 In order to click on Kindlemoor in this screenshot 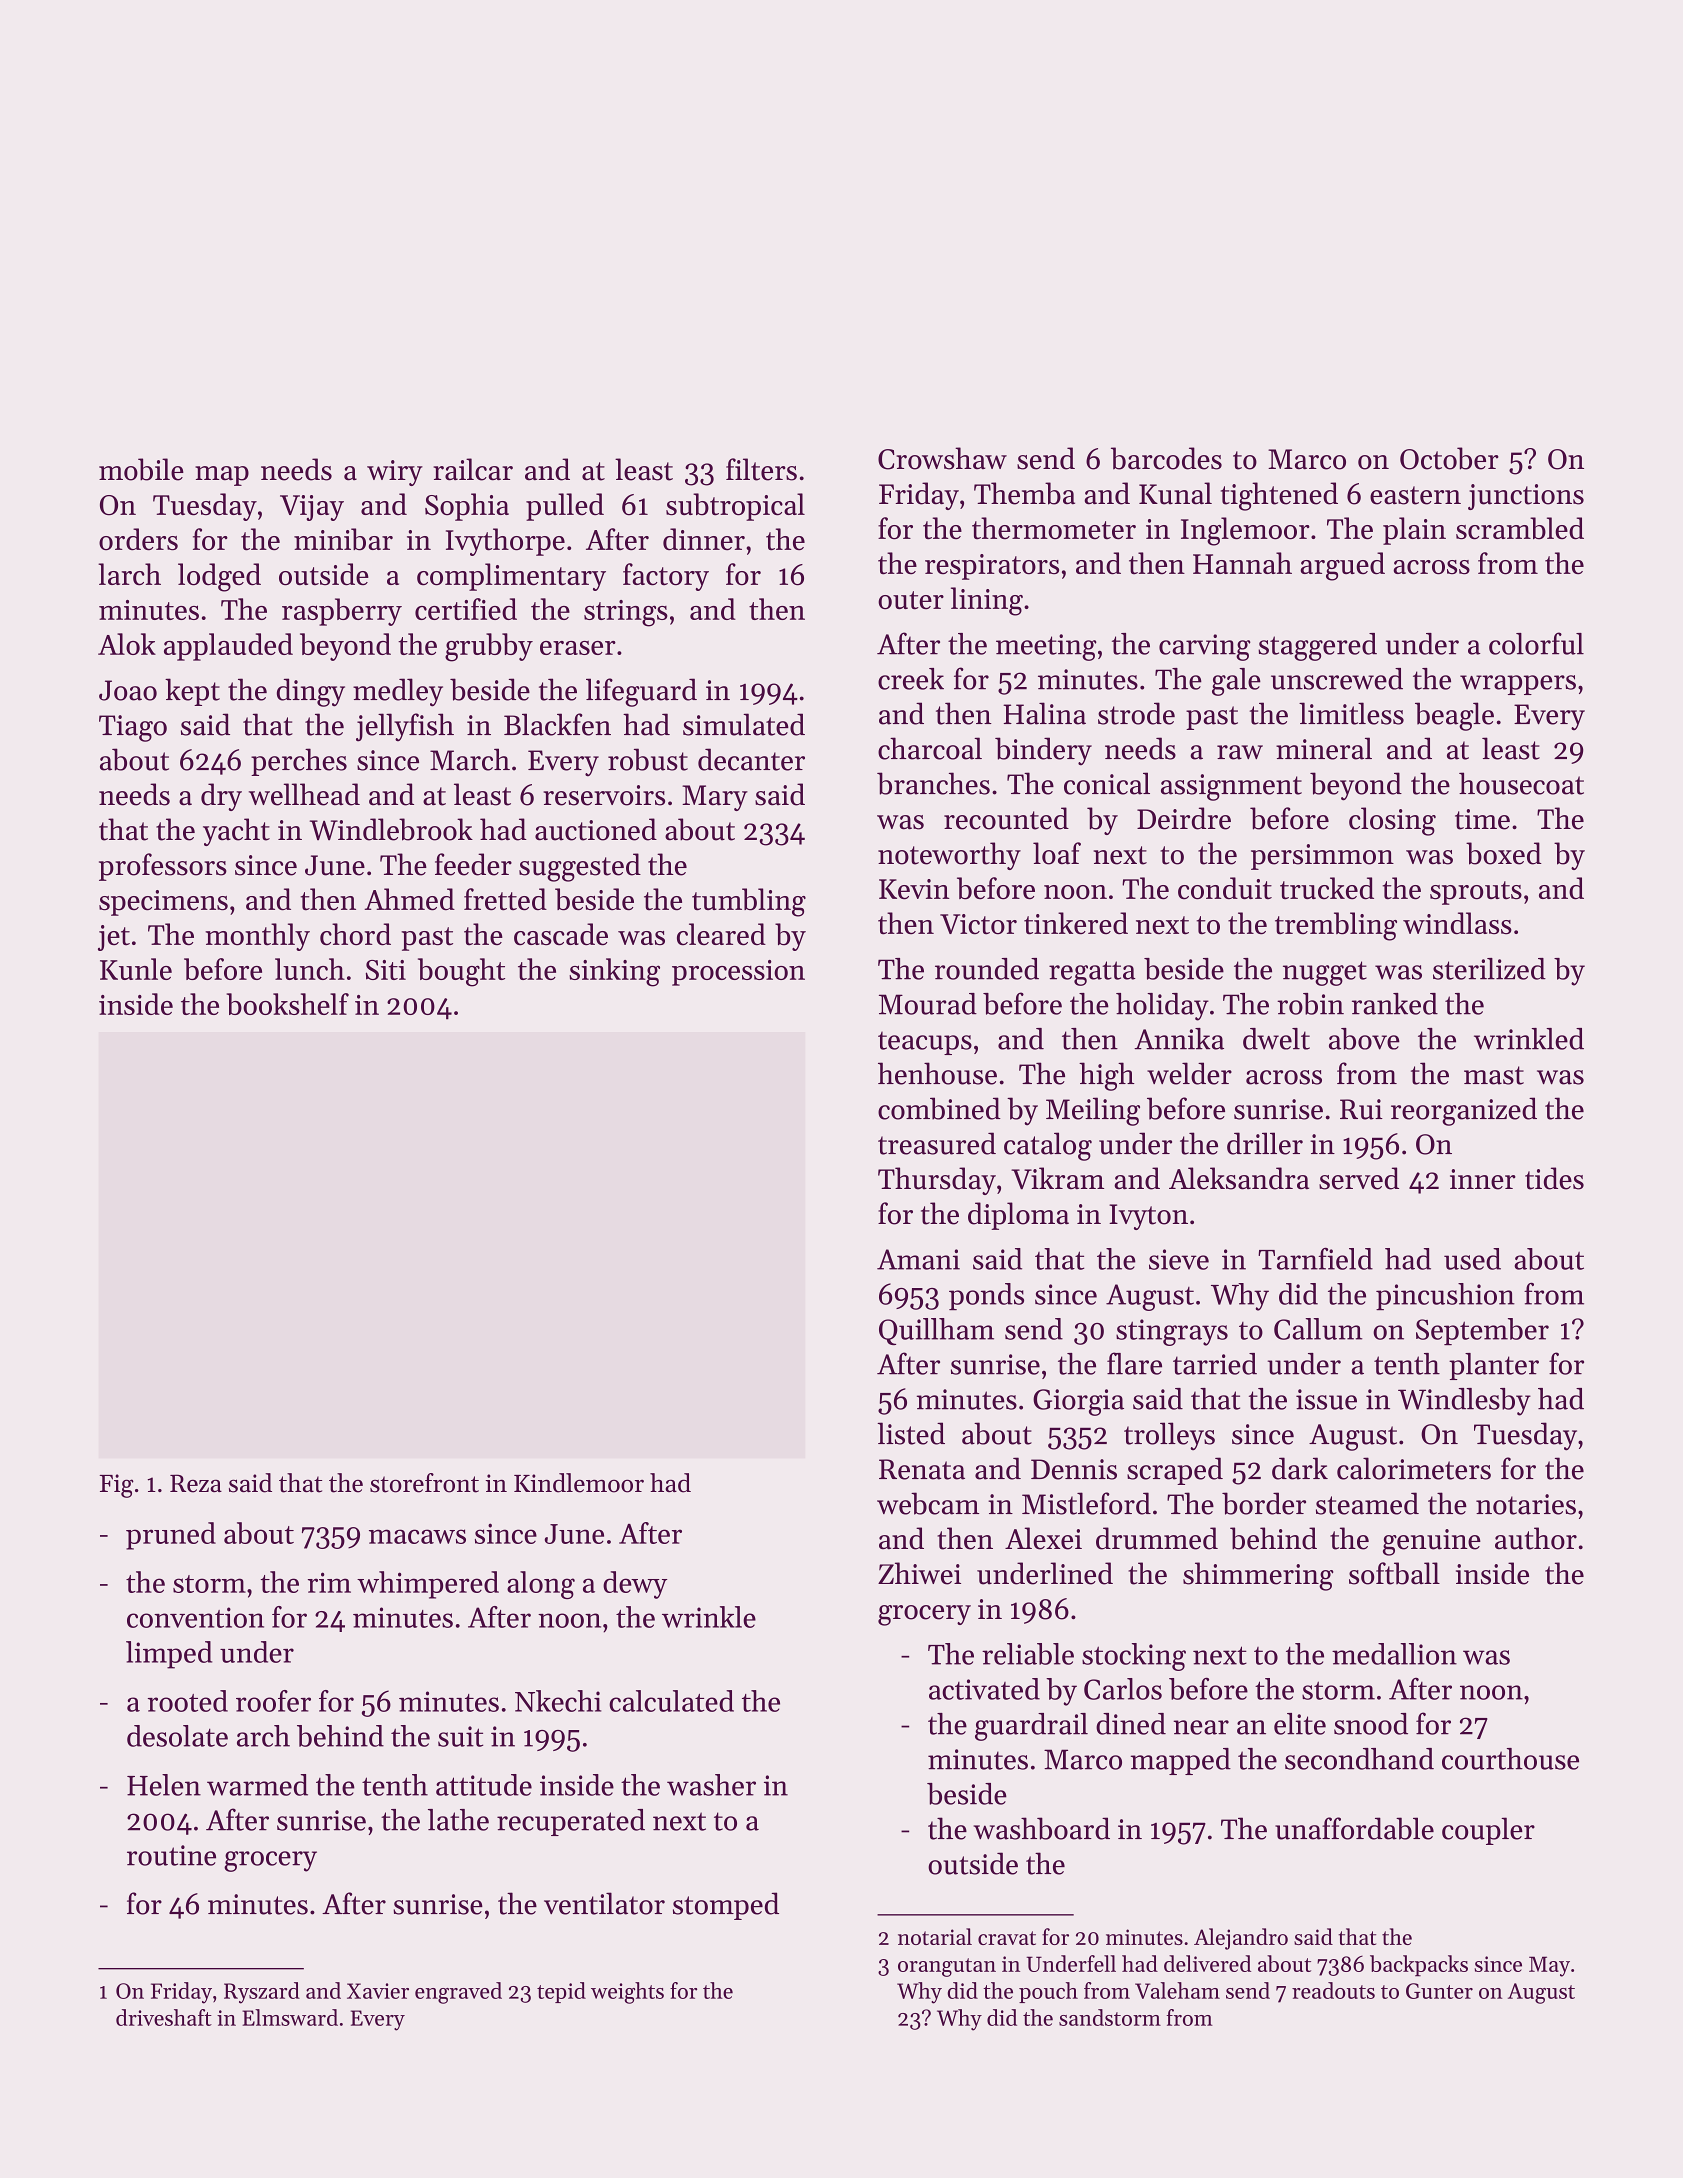, I will do `click(579, 1483)`.
